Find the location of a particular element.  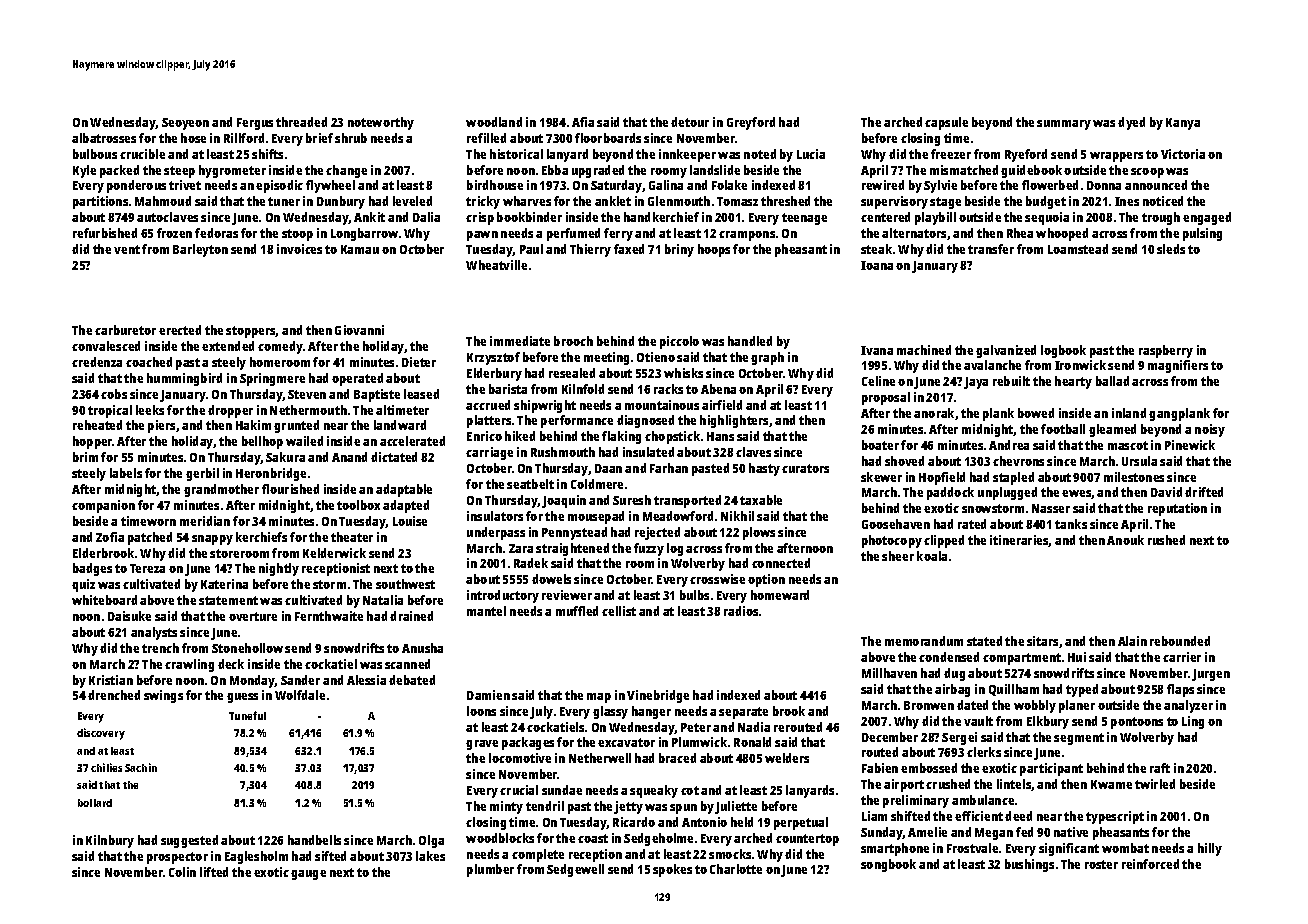

grandmother is located at coordinates (221, 490).
